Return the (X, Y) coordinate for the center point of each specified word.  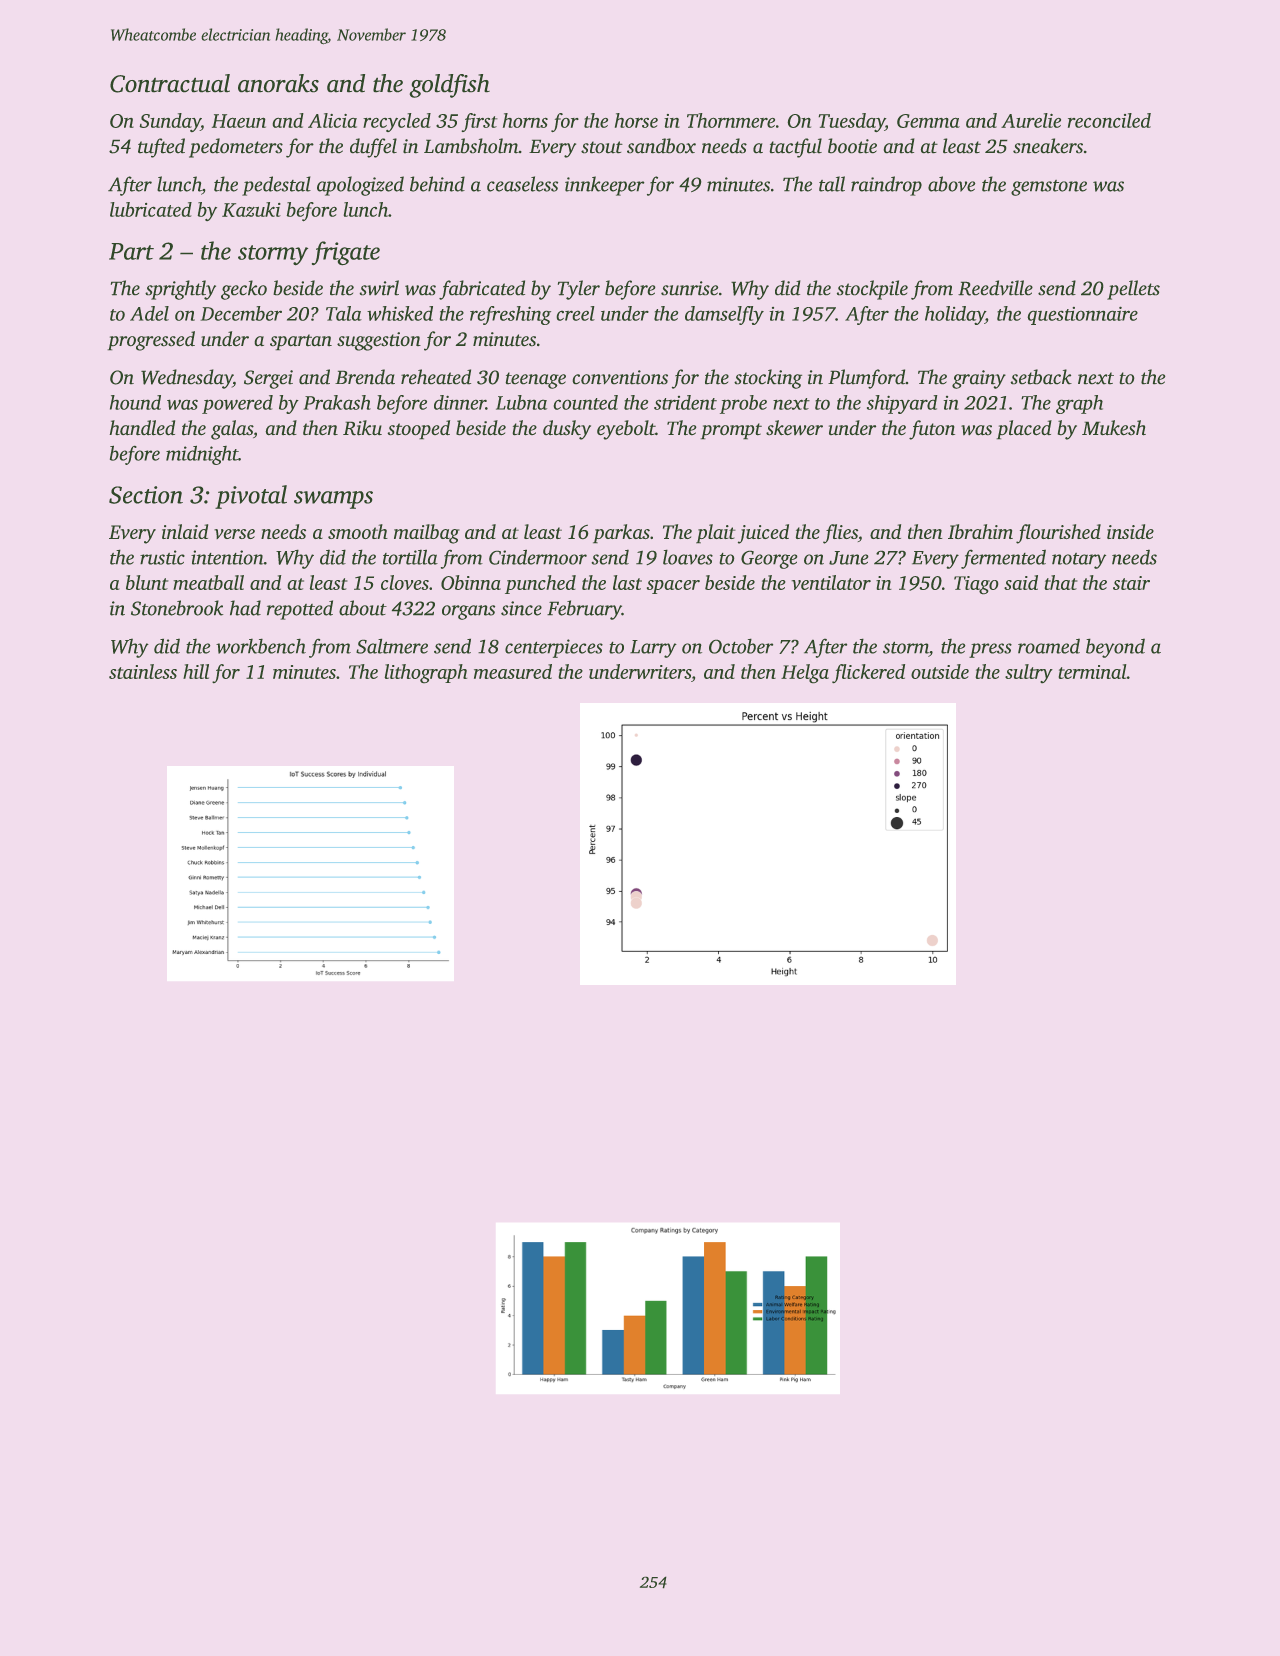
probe (743, 404)
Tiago (976, 585)
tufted (161, 148)
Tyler (579, 290)
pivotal (251, 497)
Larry (653, 649)
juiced (763, 534)
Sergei (268, 379)
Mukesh (1114, 428)
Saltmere (392, 646)
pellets (1133, 290)
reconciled (1109, 120)
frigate (346, 253)
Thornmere (731, 120)
